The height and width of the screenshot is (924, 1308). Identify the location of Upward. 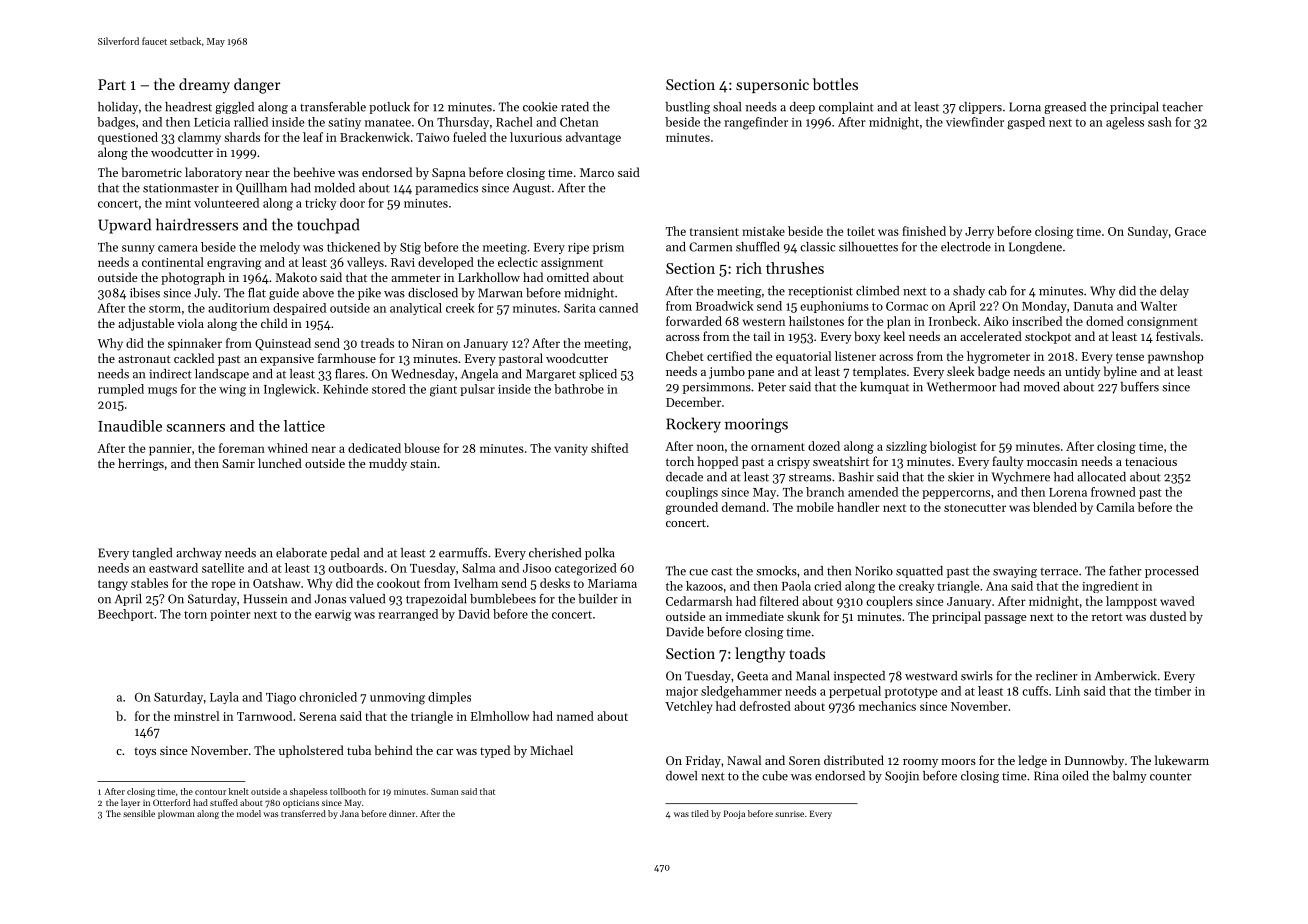
(124, 226).
